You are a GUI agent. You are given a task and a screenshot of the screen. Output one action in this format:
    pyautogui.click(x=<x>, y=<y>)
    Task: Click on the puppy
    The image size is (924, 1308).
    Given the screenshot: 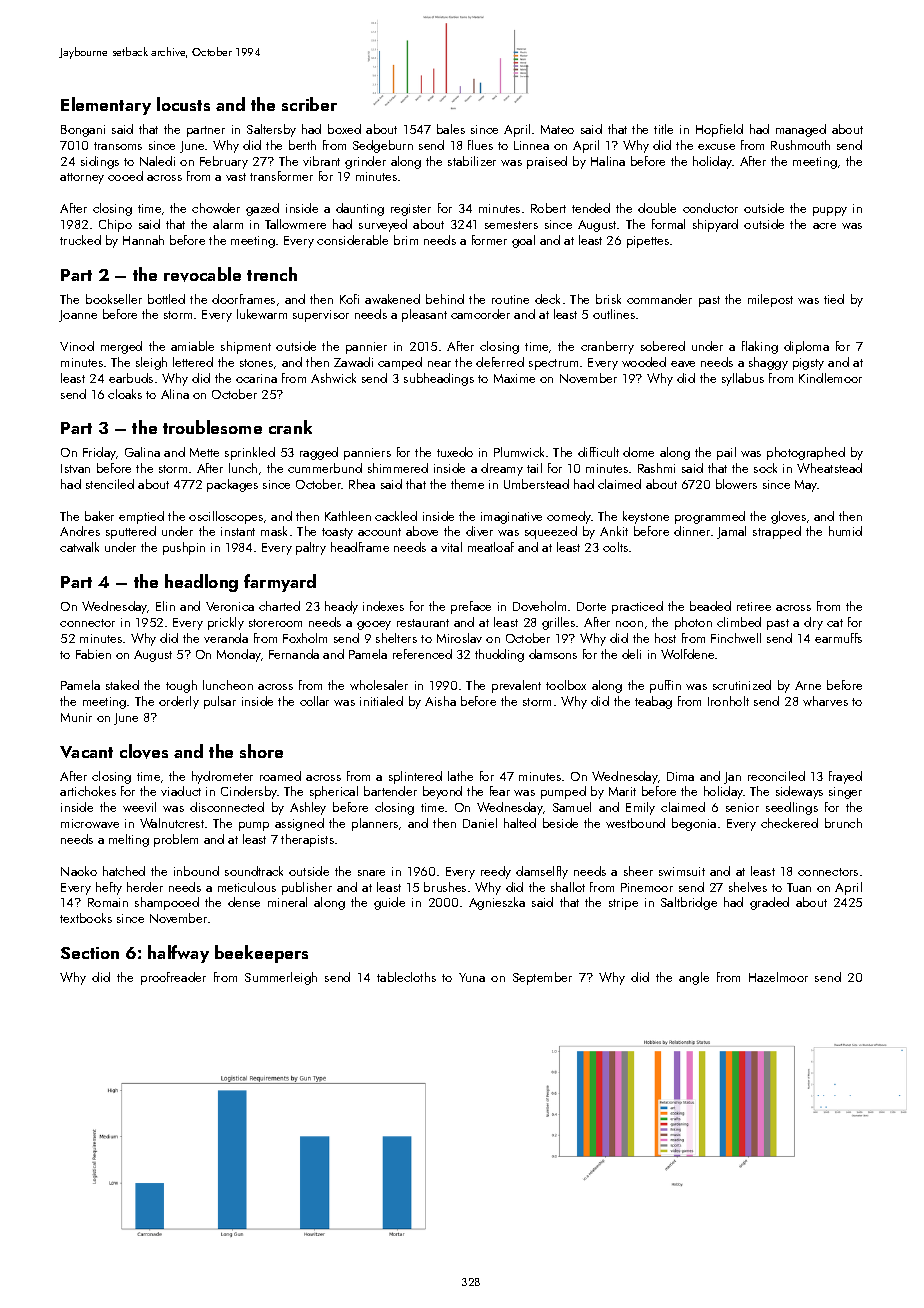 What is the action you would take?
    pyautogui.click(x=830, y=211)
